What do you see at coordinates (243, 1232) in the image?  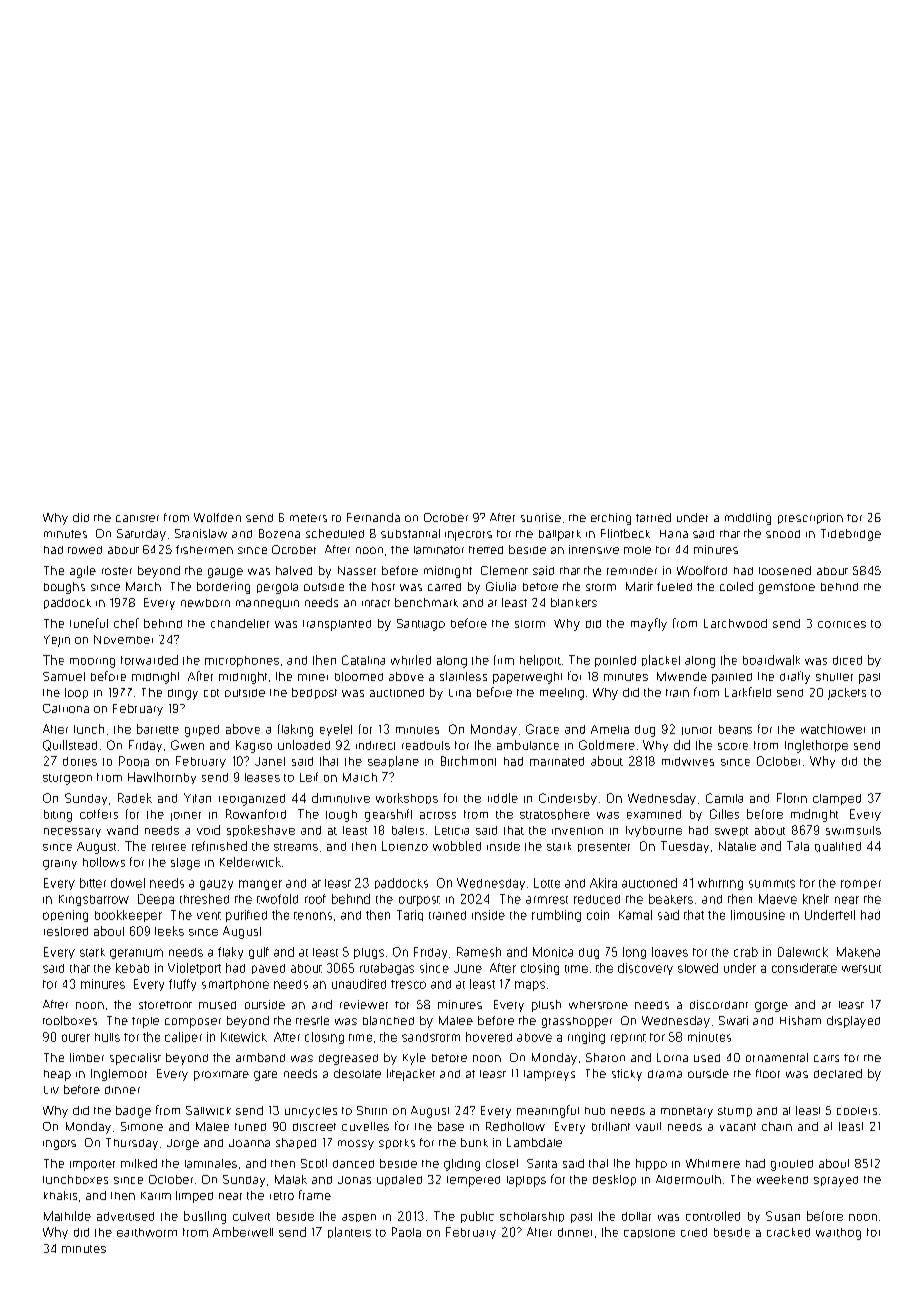 I see `Amberwell` at bounding box center [243, 1232].
